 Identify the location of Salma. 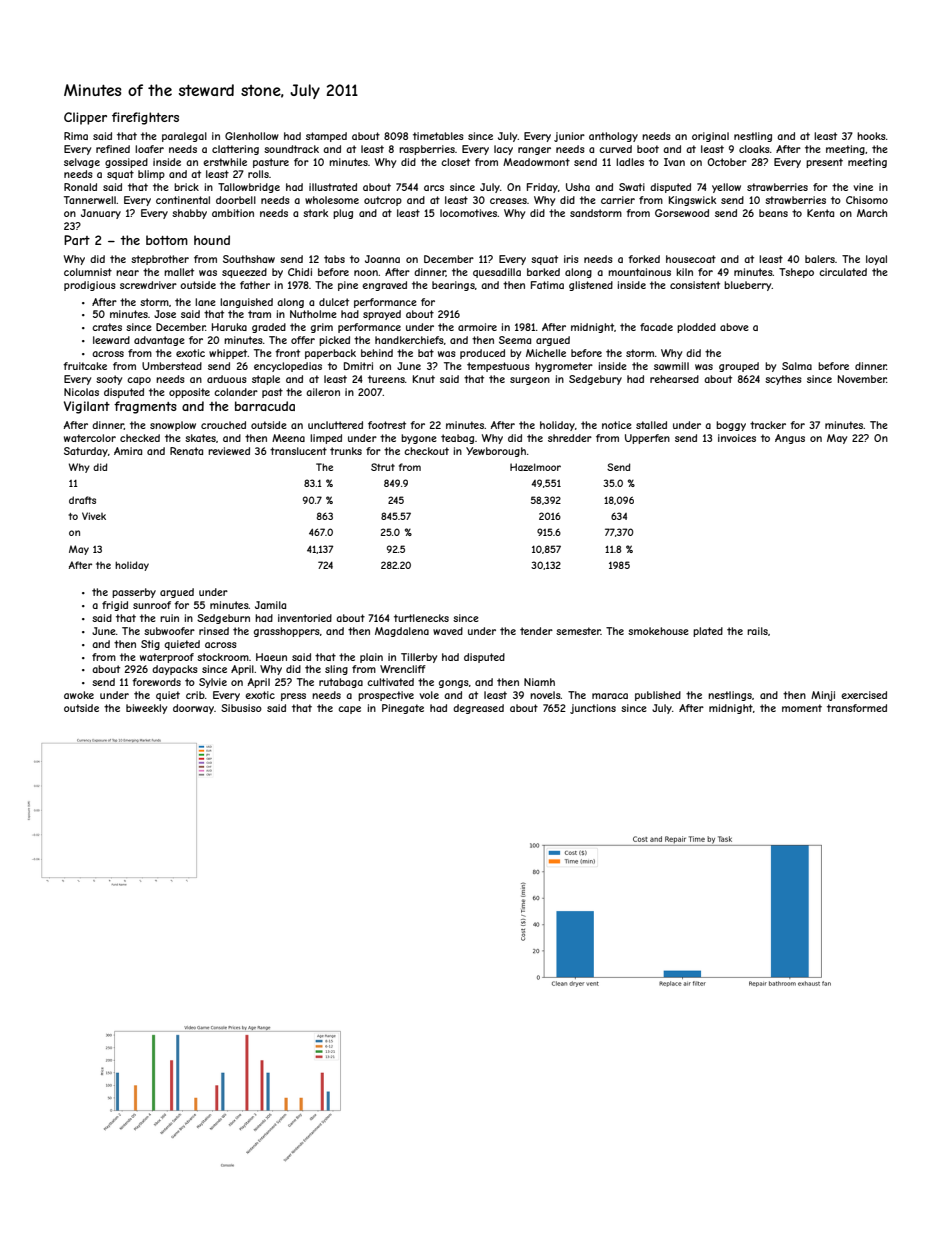
(797, 366).
